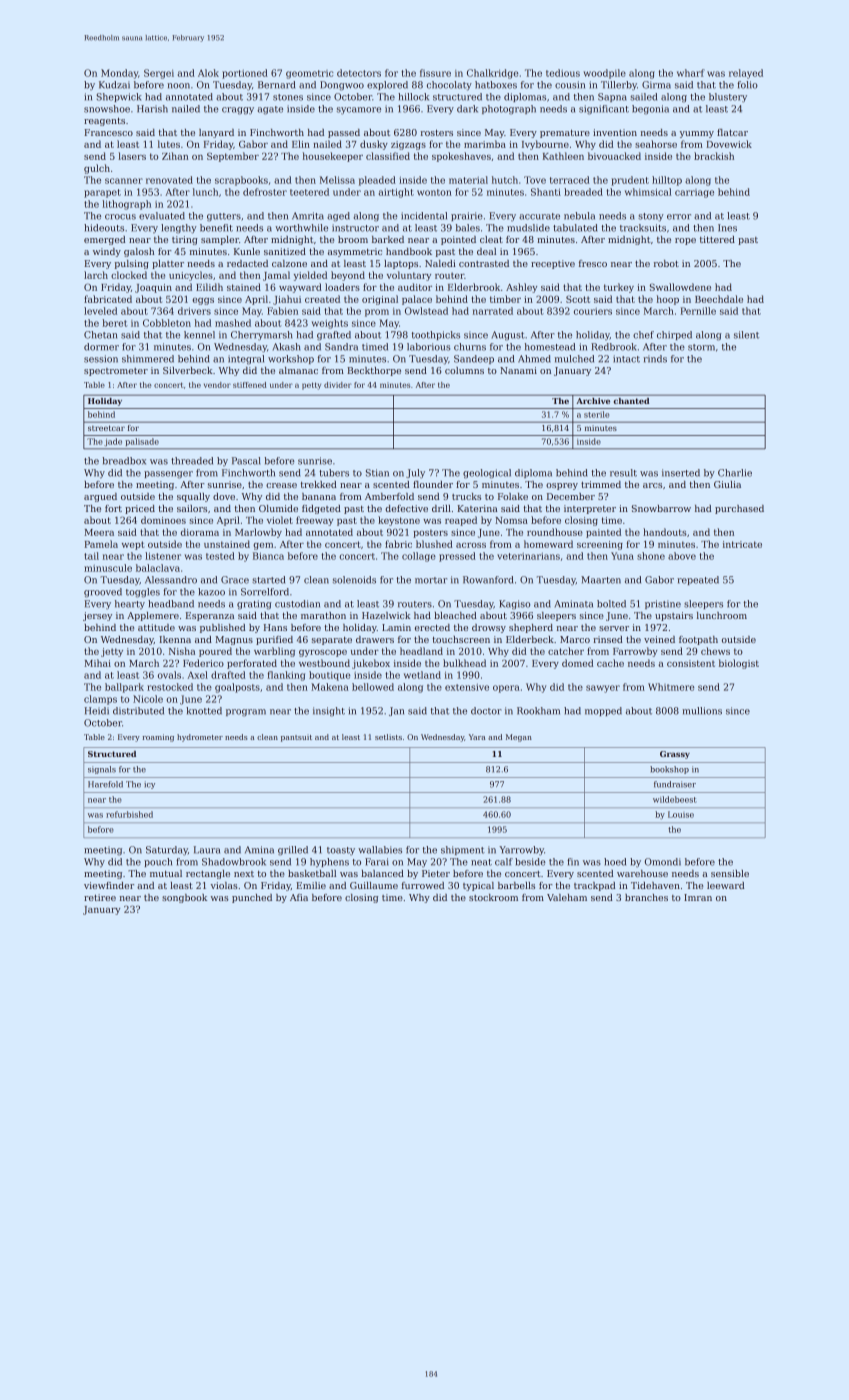 This screenshot has height=1400, width=849. What do you see at coordinates (474, 287) in the screenshot?
I see `Elderbrook` at bounding box center [474, 287].
